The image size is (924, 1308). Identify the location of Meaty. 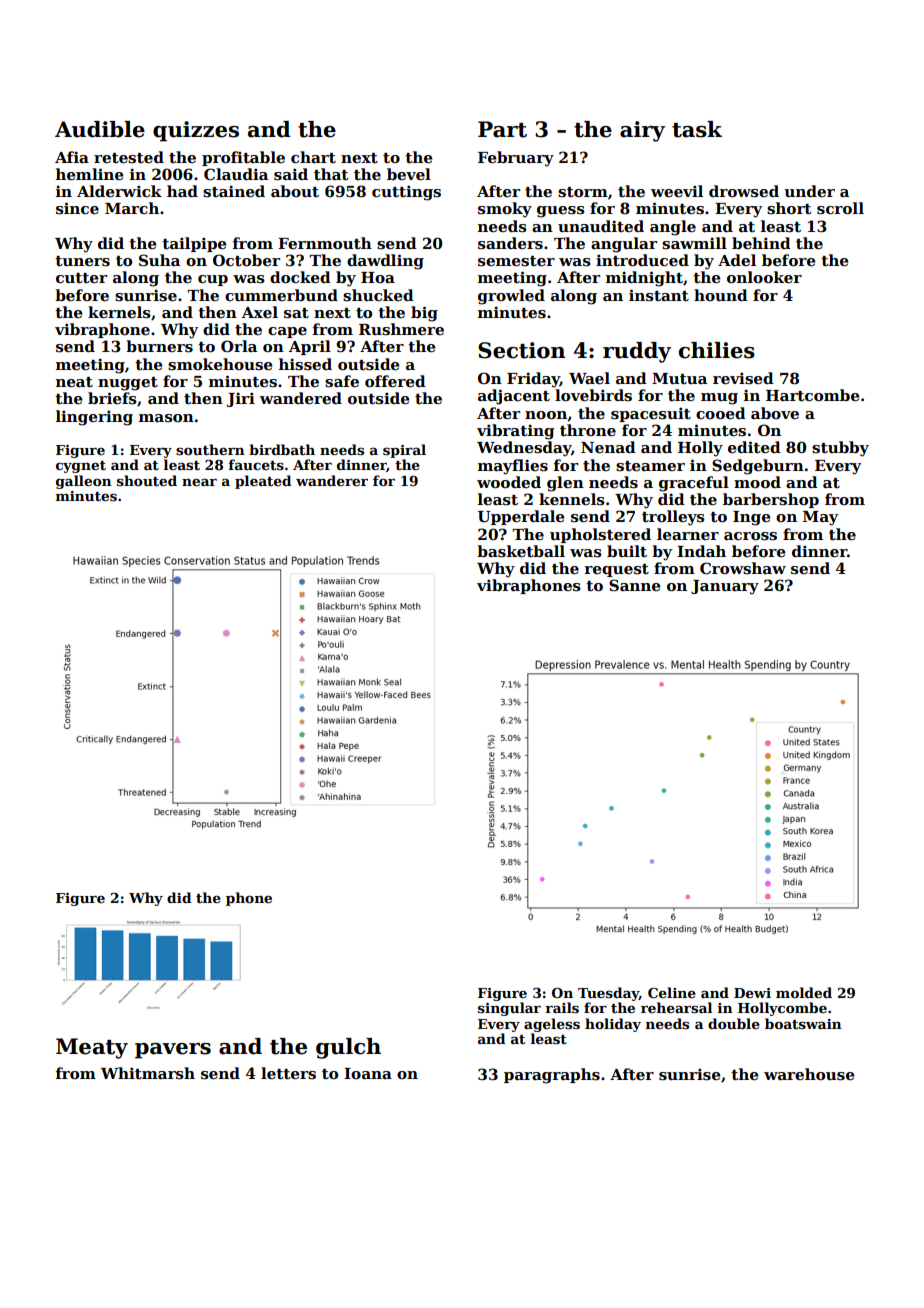
(92, 1048).
